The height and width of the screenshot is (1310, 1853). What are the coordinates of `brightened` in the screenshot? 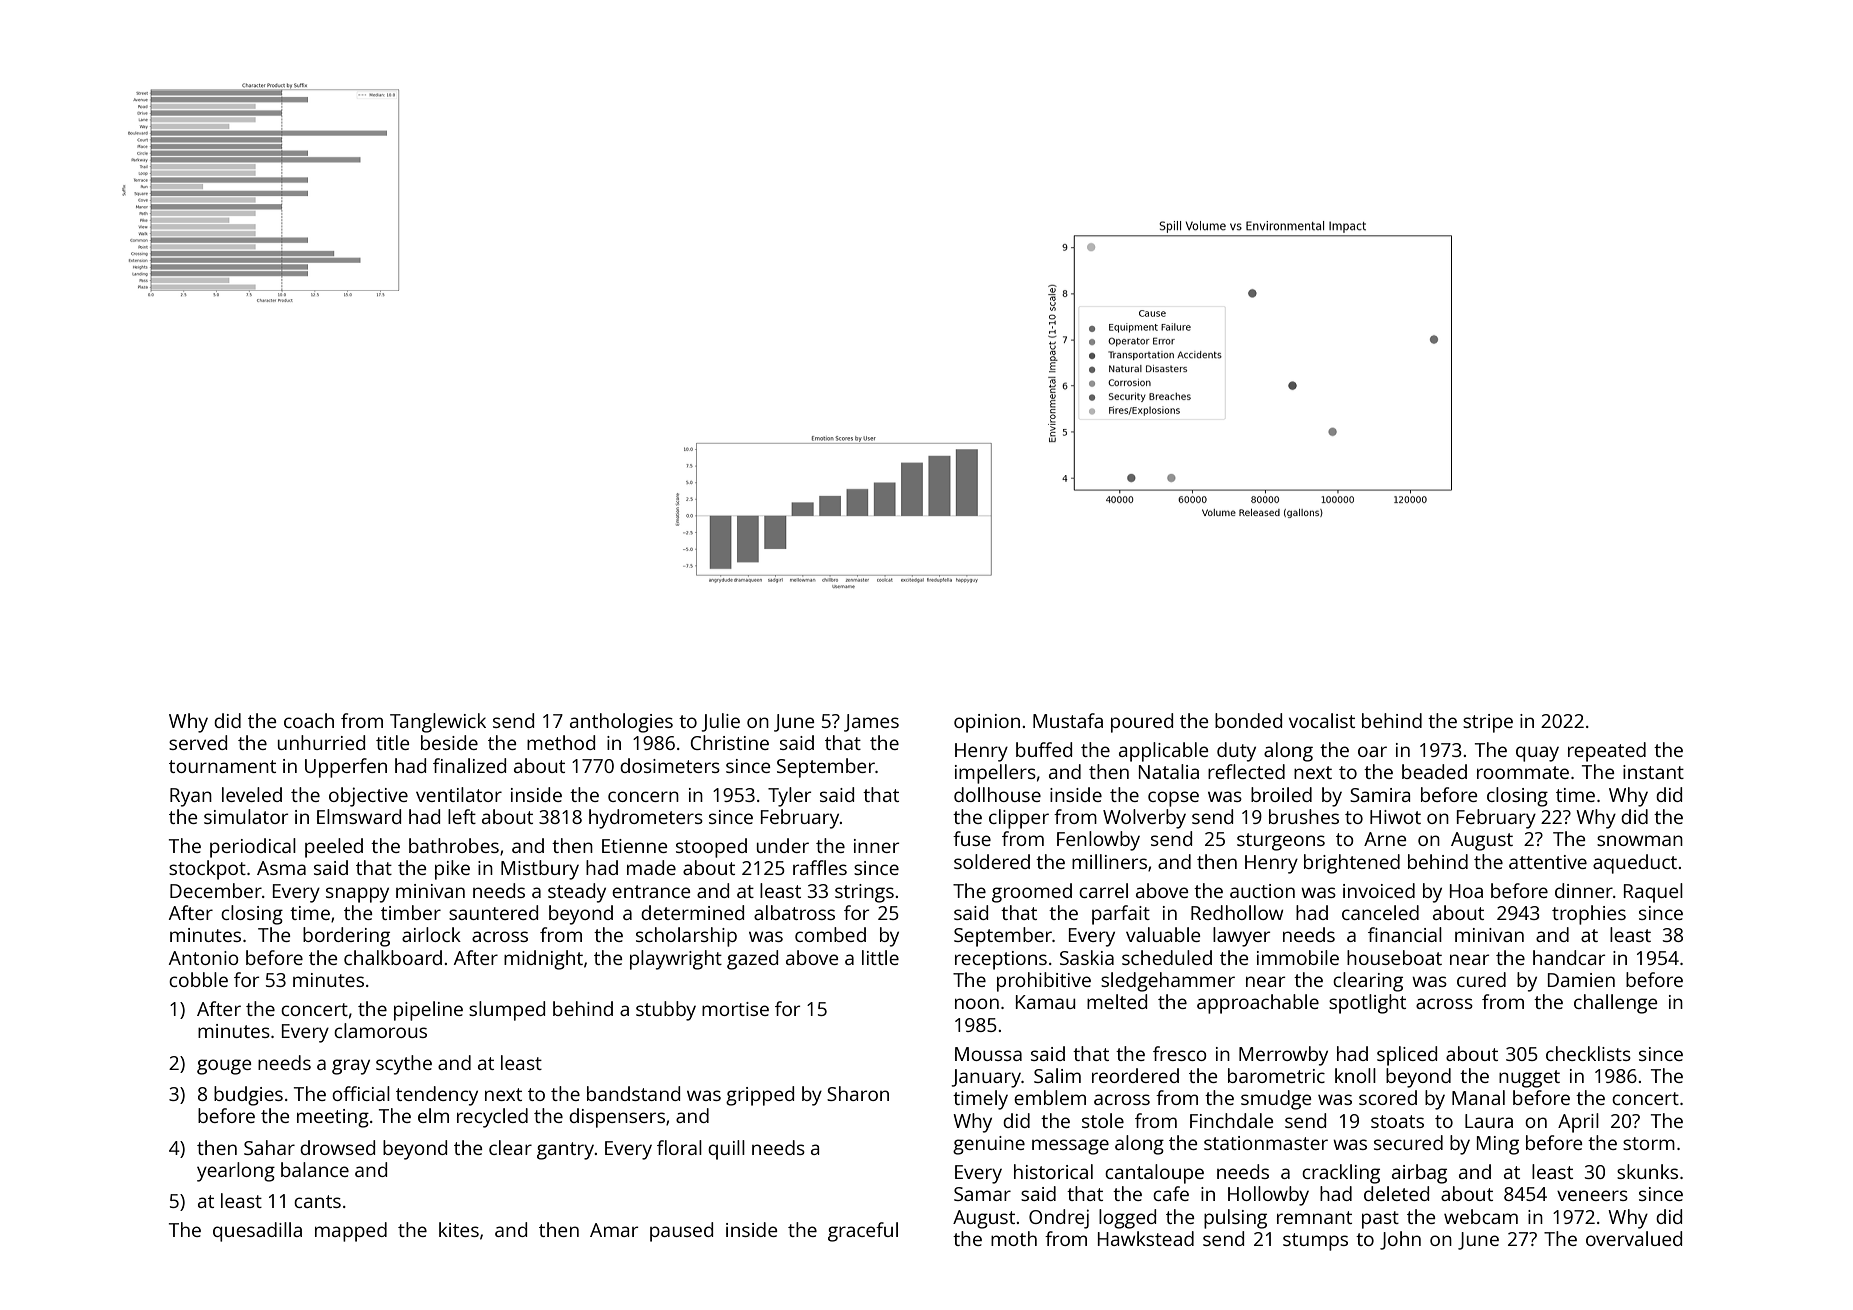 It's located at (1352, 864).
